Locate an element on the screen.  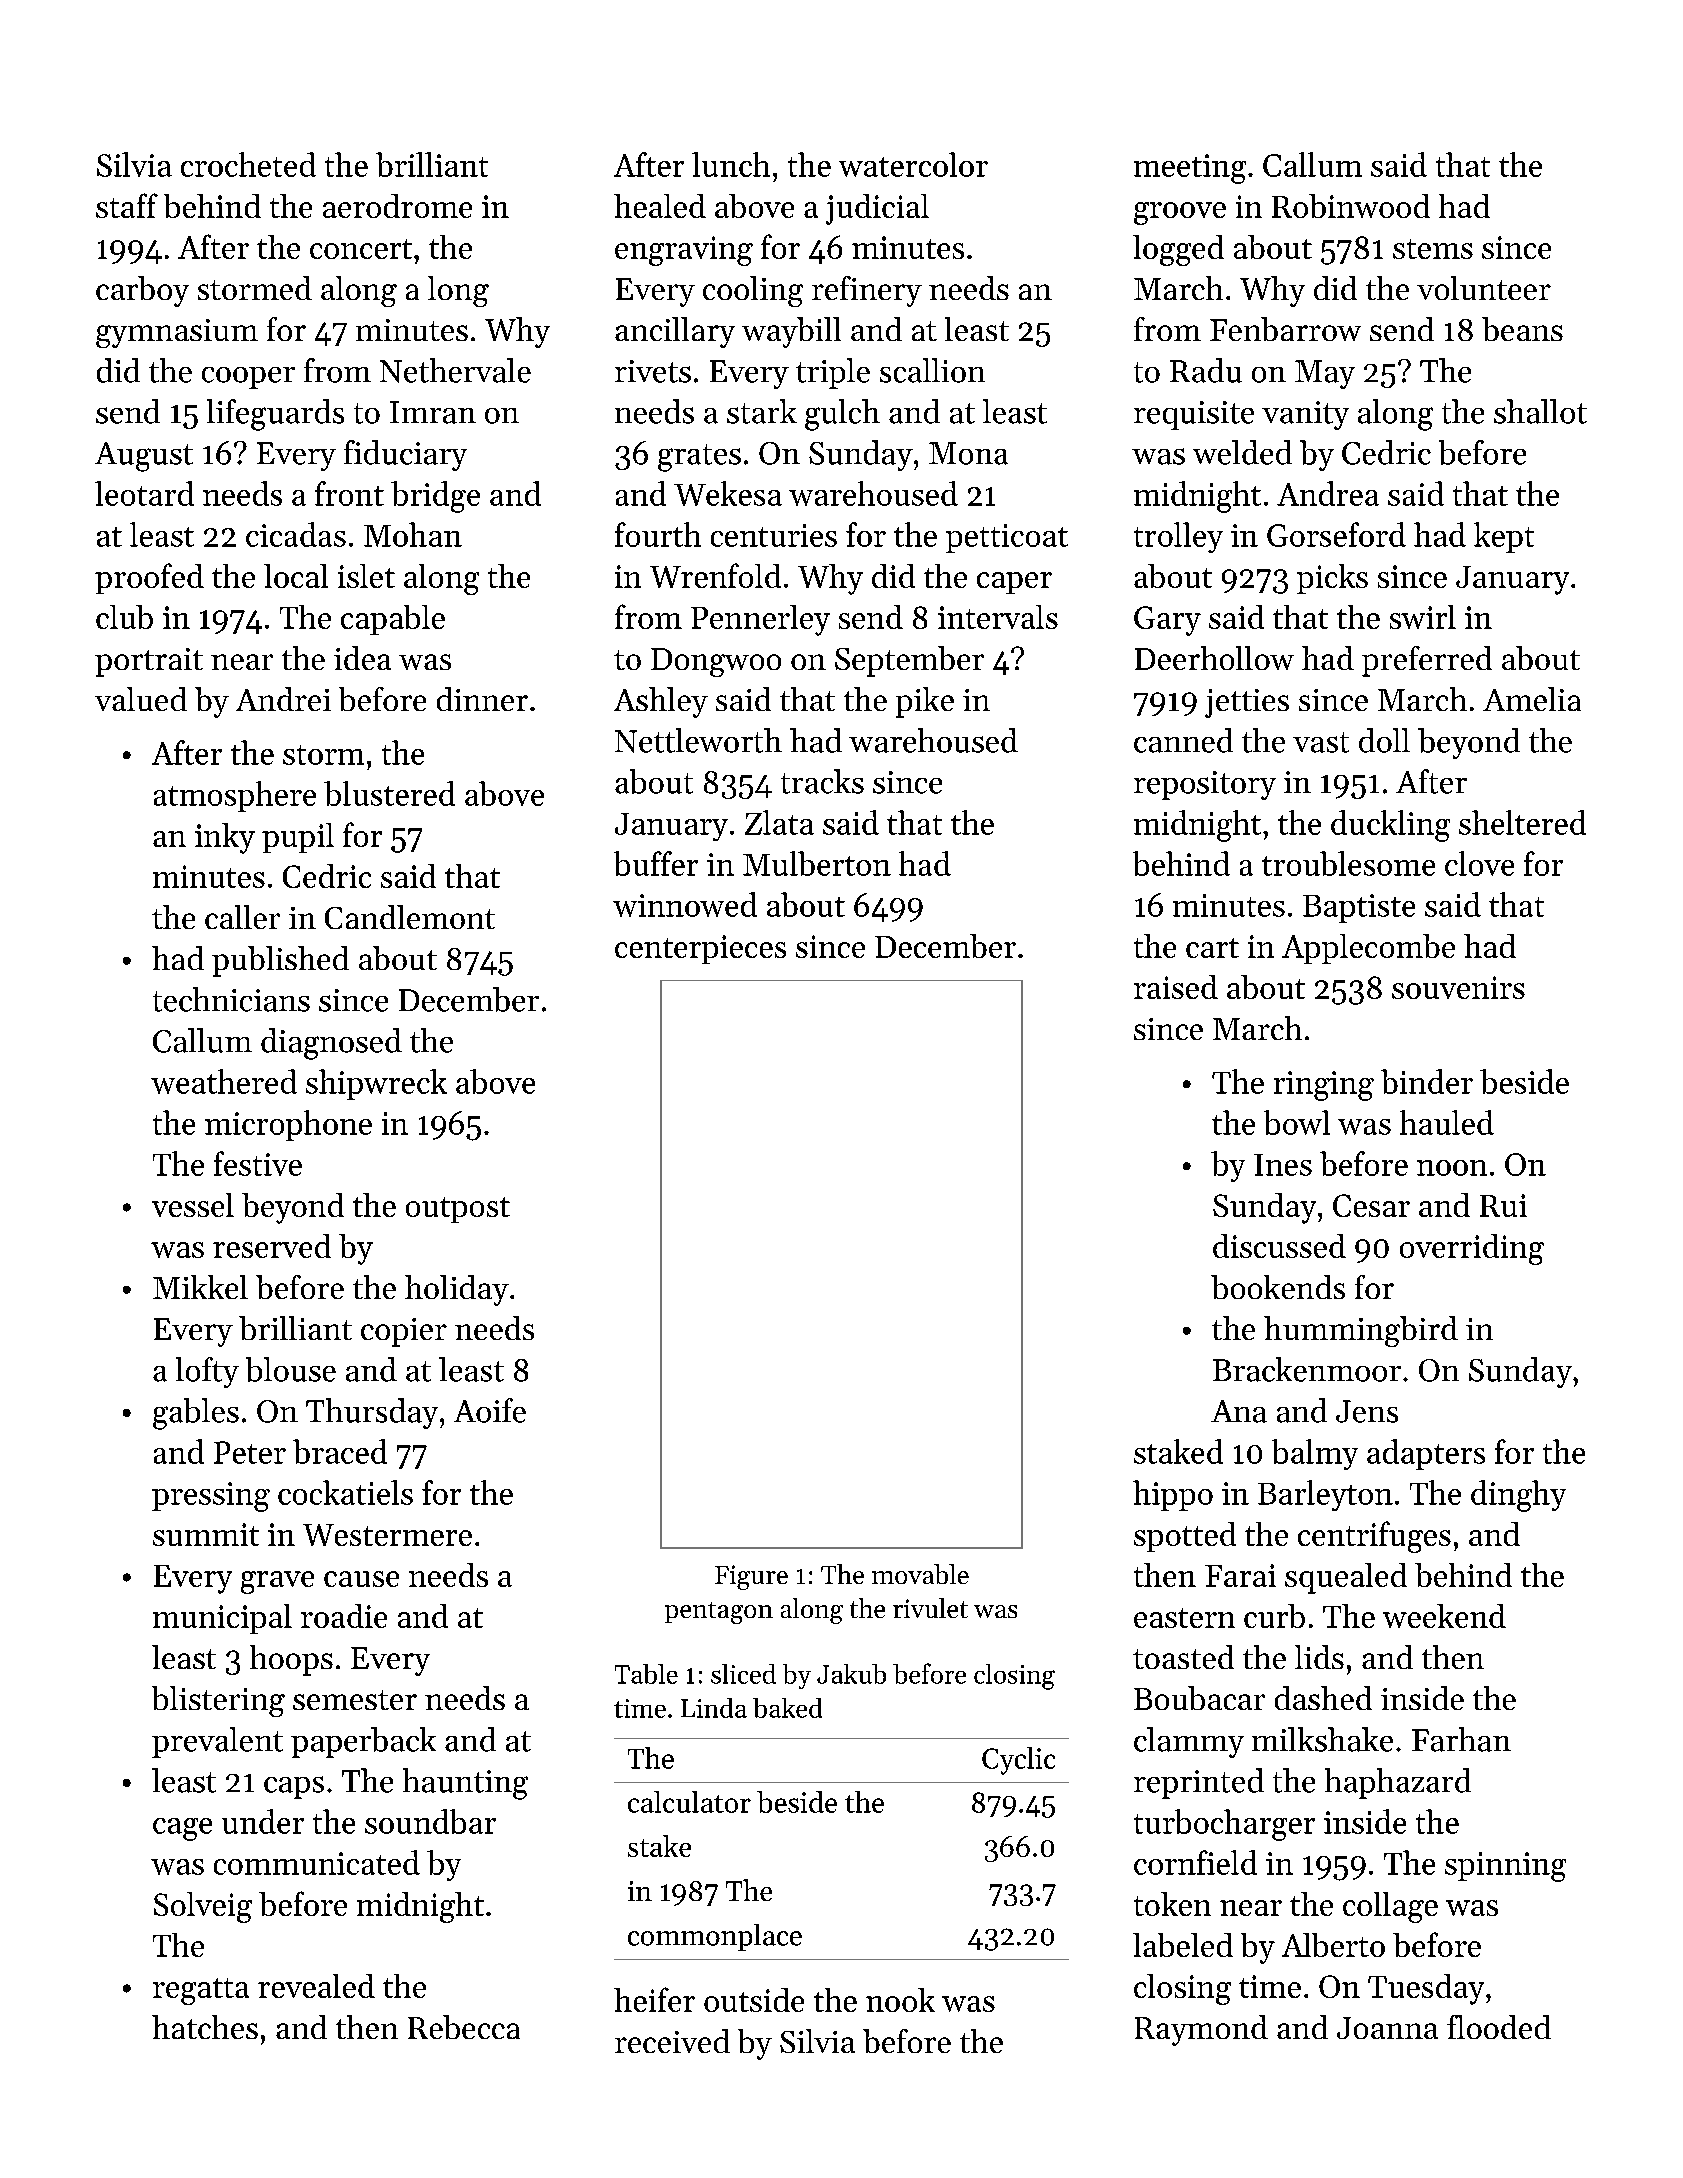
commonplace is located at coordinates (715, 1937).
